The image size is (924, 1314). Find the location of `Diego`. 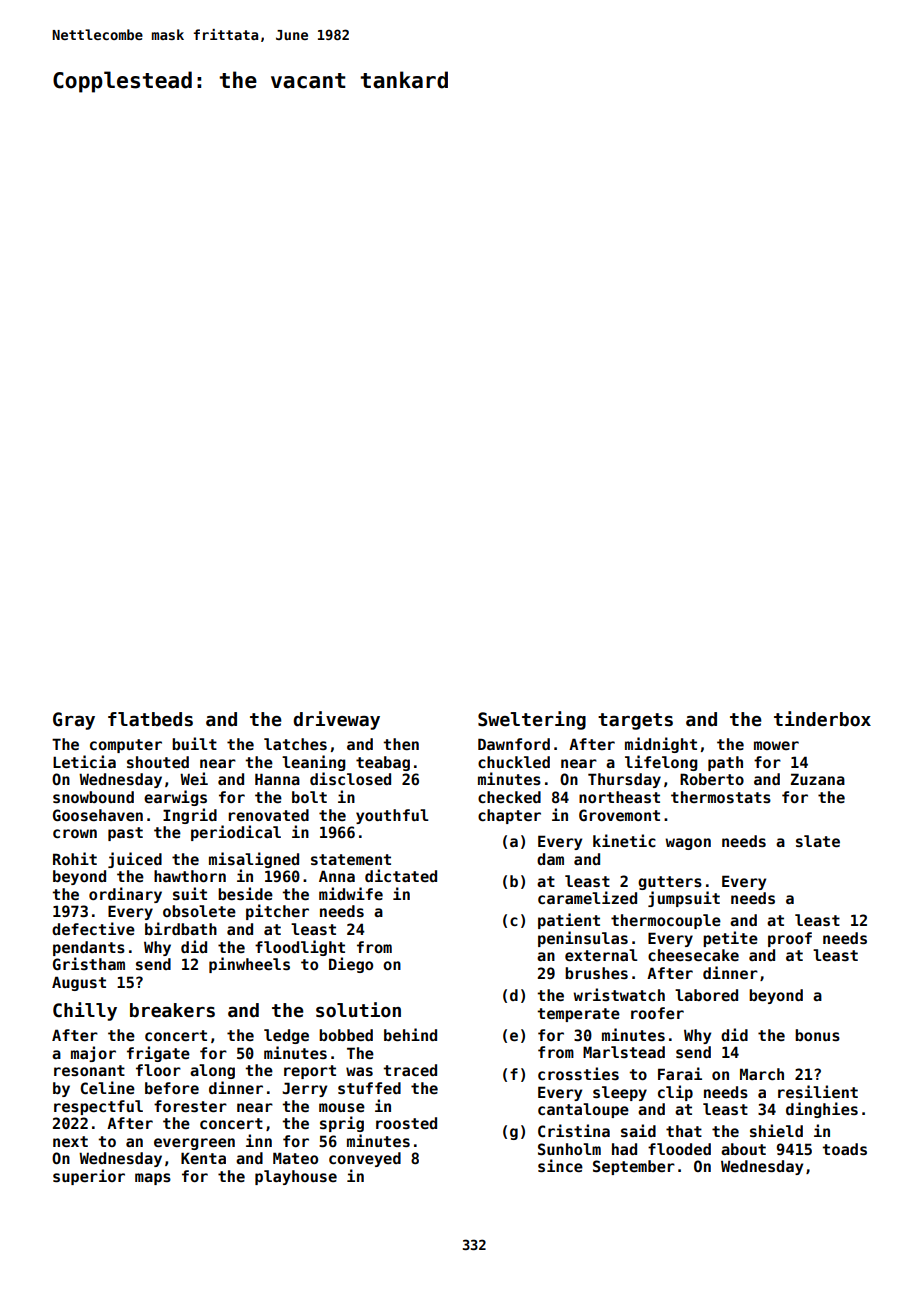

Diego is located at coordinates (351, 965).
